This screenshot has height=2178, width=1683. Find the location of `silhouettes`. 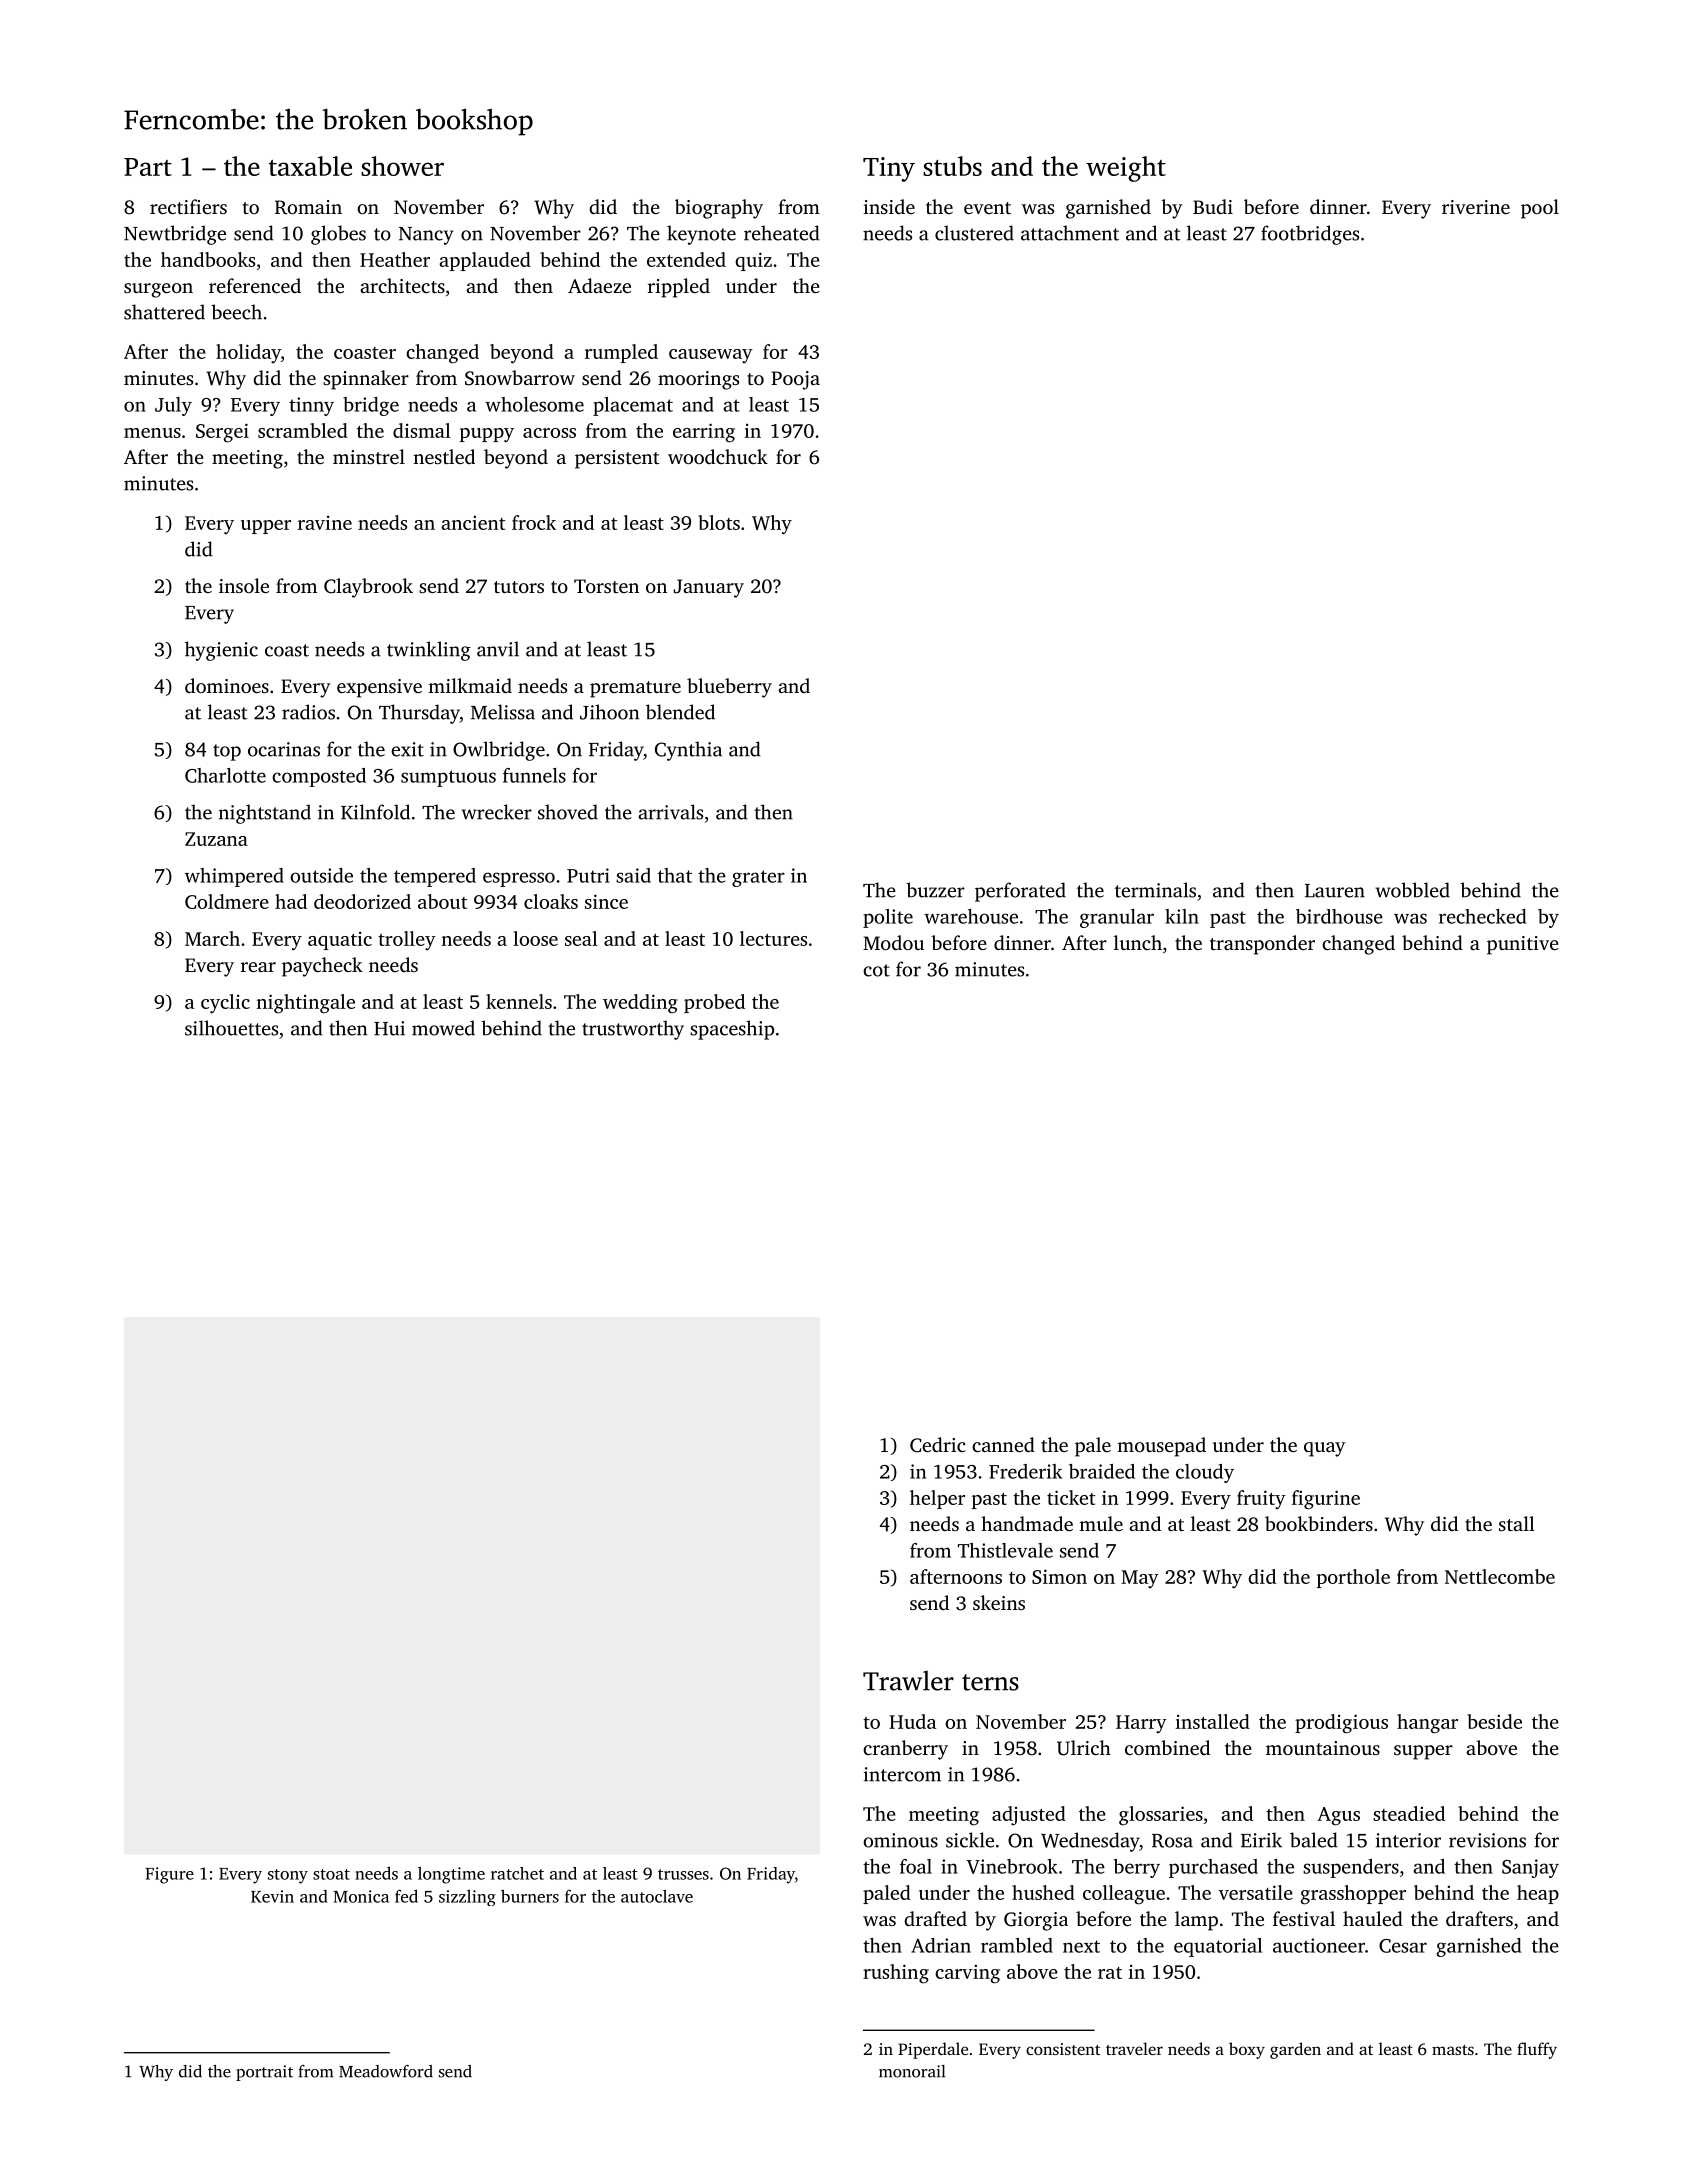

silhouettes is located at coordinates (231, 1028).
